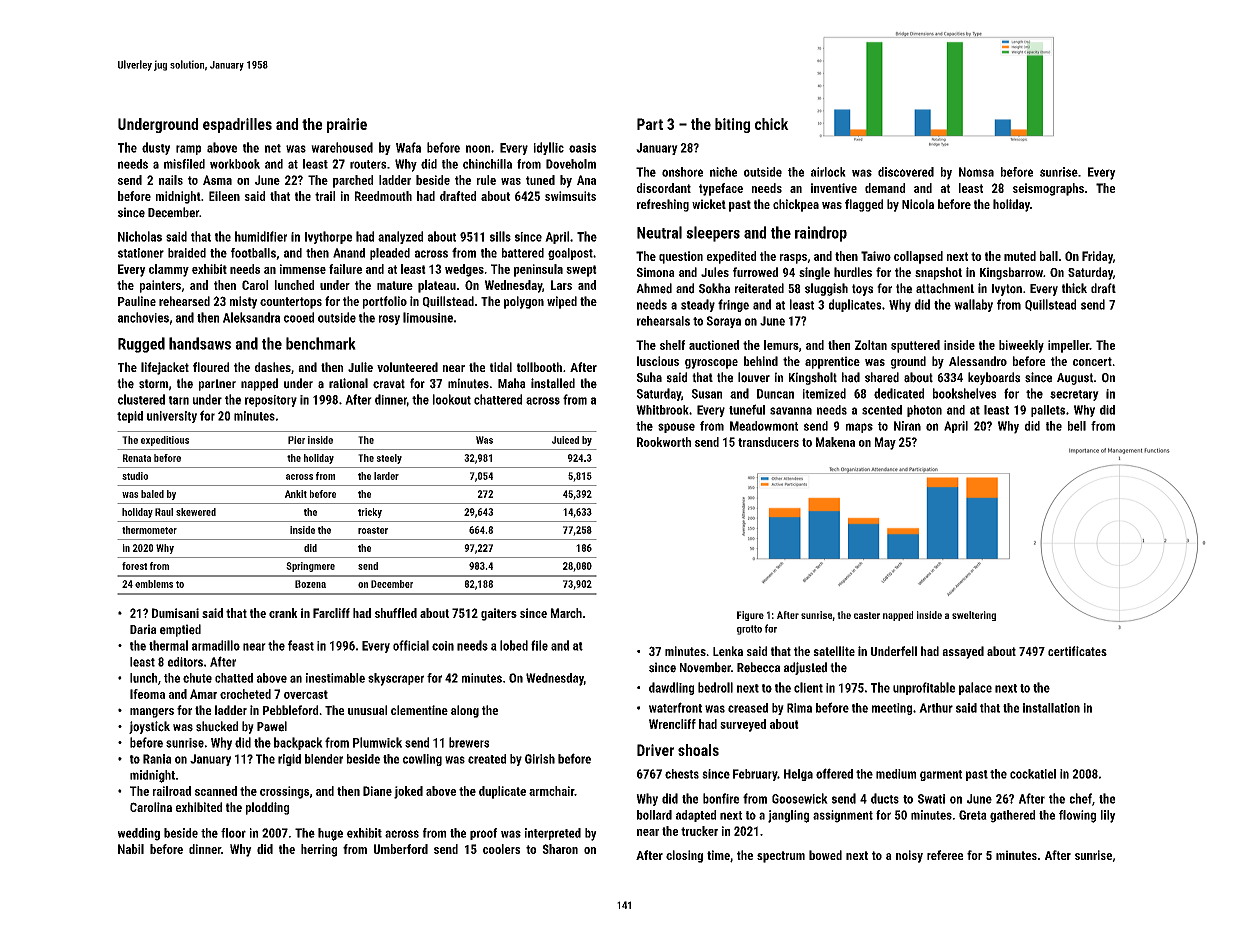 The width and height of the screenshot is (1233, 952). What do you see at coordinates (828, 172) in the screenshot?
I see `airlock` at bounding box center [828, 172].
